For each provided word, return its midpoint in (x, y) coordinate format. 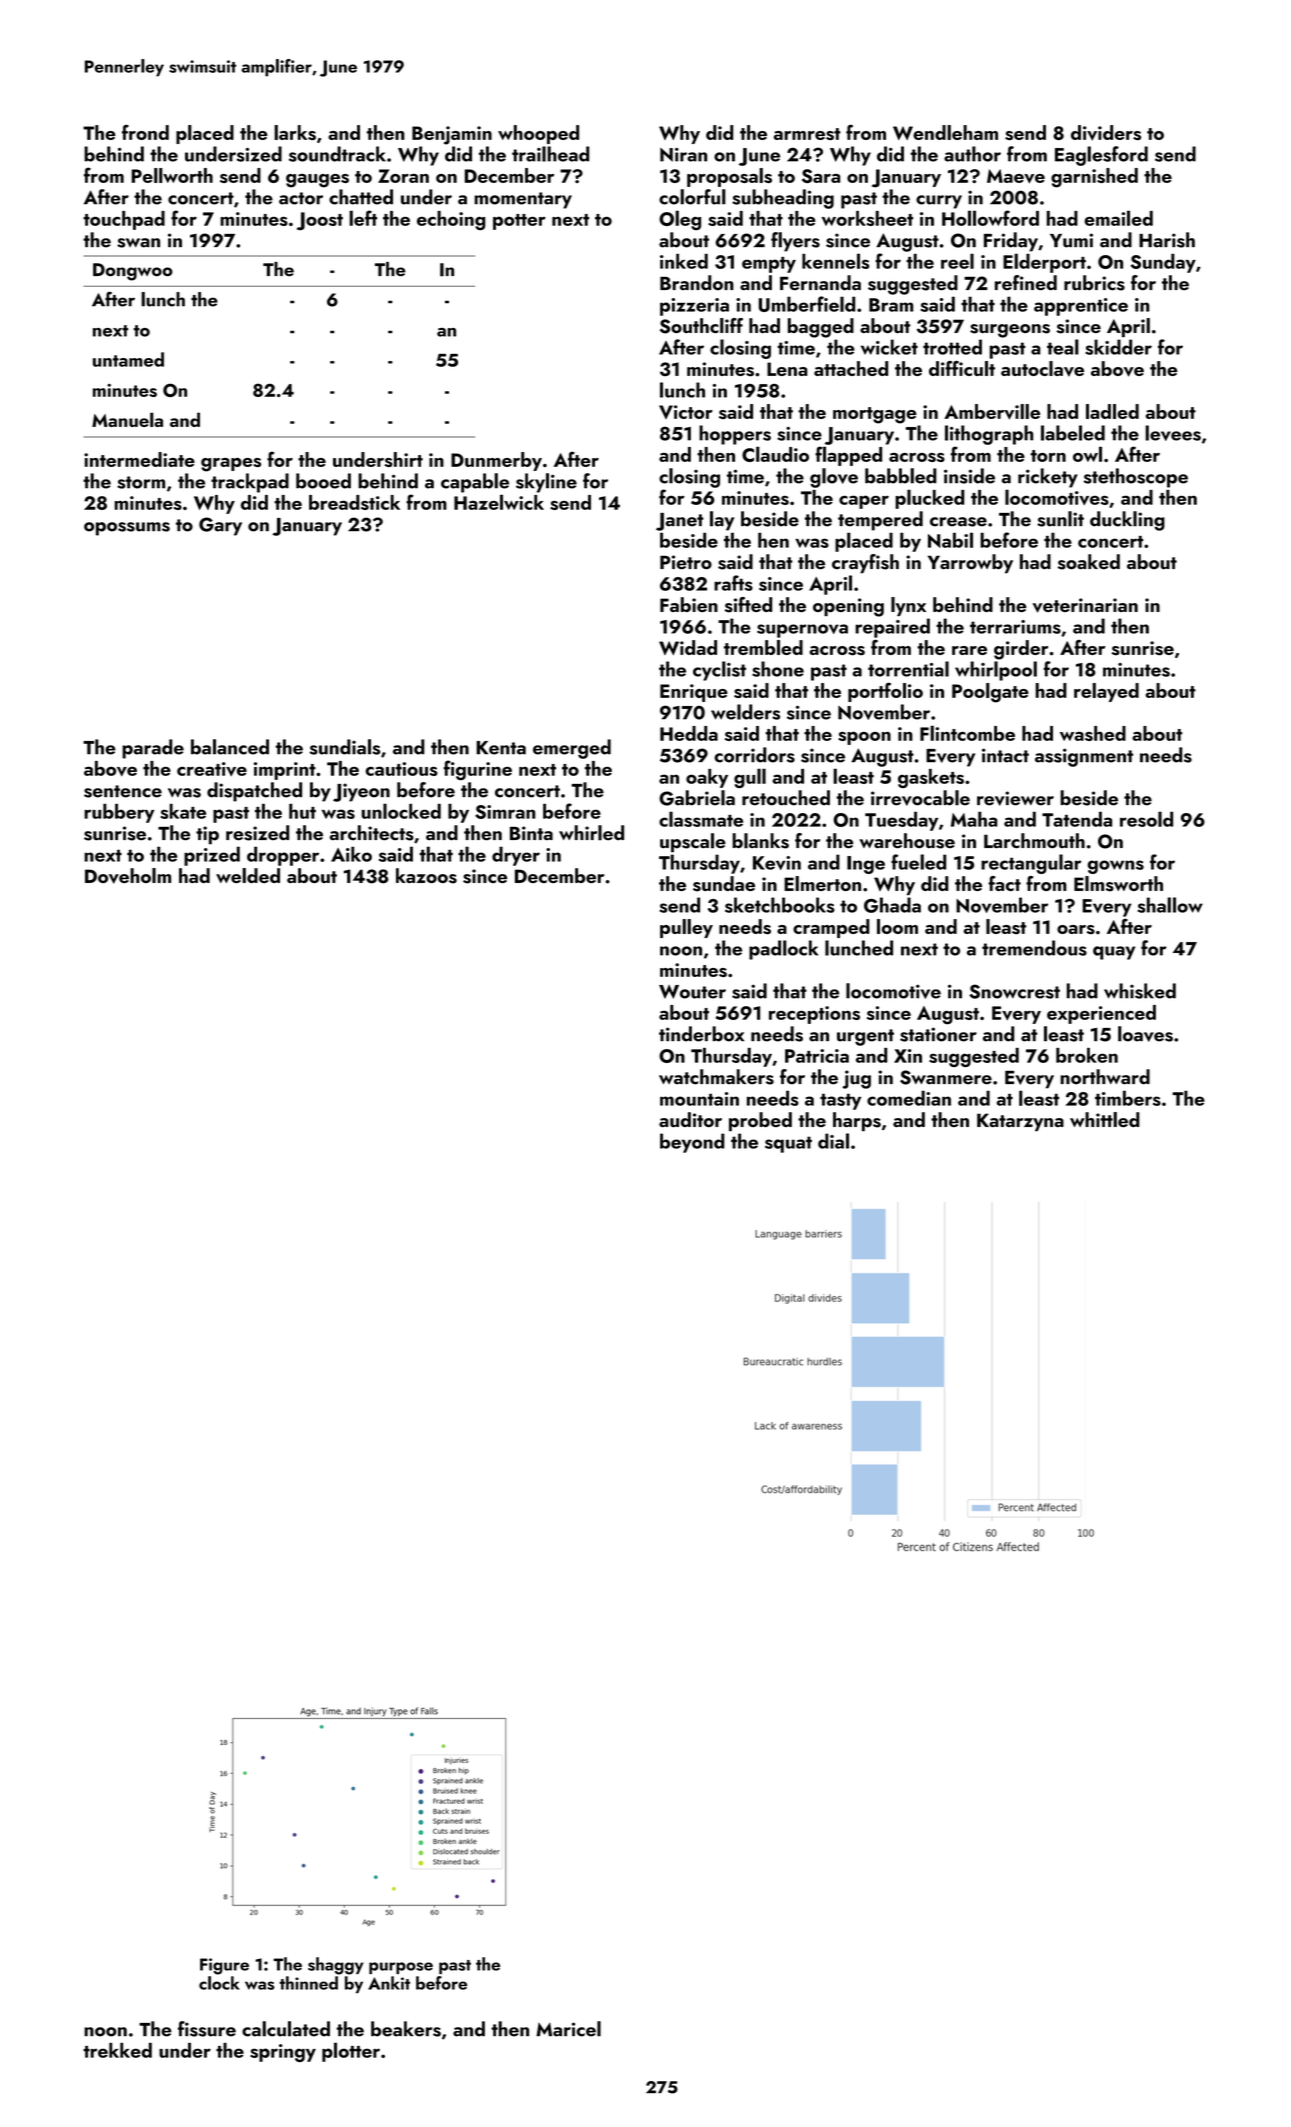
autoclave (1042, 369)
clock (219, 1983)
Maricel (568, 2029)
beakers (406, 2029)
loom (897, 926)
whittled (1105, 1119)
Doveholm (128, 876)
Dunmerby (496, 461)
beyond (692, 1143)
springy (283, 2053)
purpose (401, 1968)
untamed (128, 359)
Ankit (389, 1983)
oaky (707, 778)
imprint (285, 771)
